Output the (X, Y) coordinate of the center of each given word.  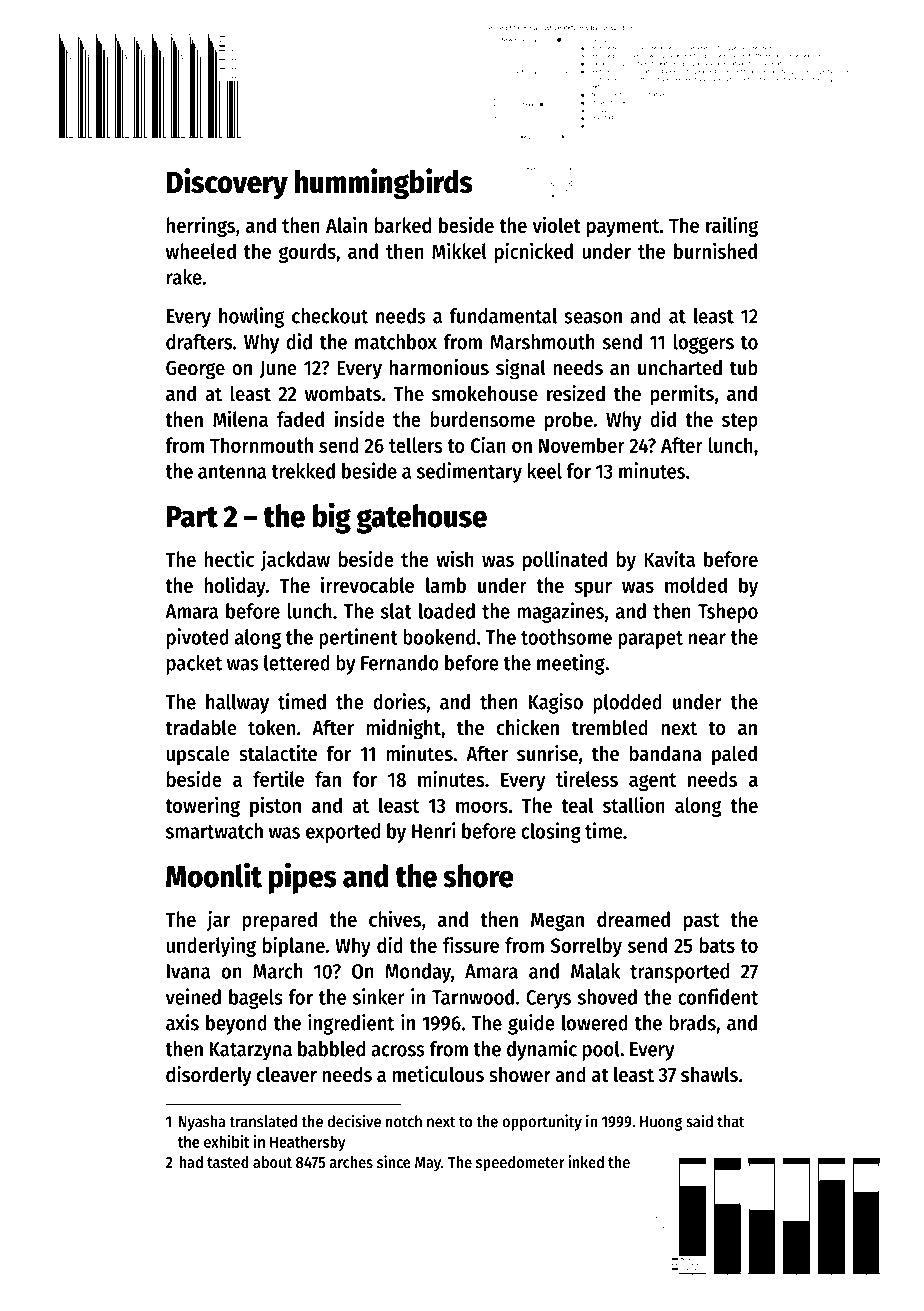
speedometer (520, 1164)
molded (696, 585)
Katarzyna (251, 1051)
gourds (307, 253)
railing (732, 226)
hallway (237, 704)
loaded (447, 611)
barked (403, 225)
